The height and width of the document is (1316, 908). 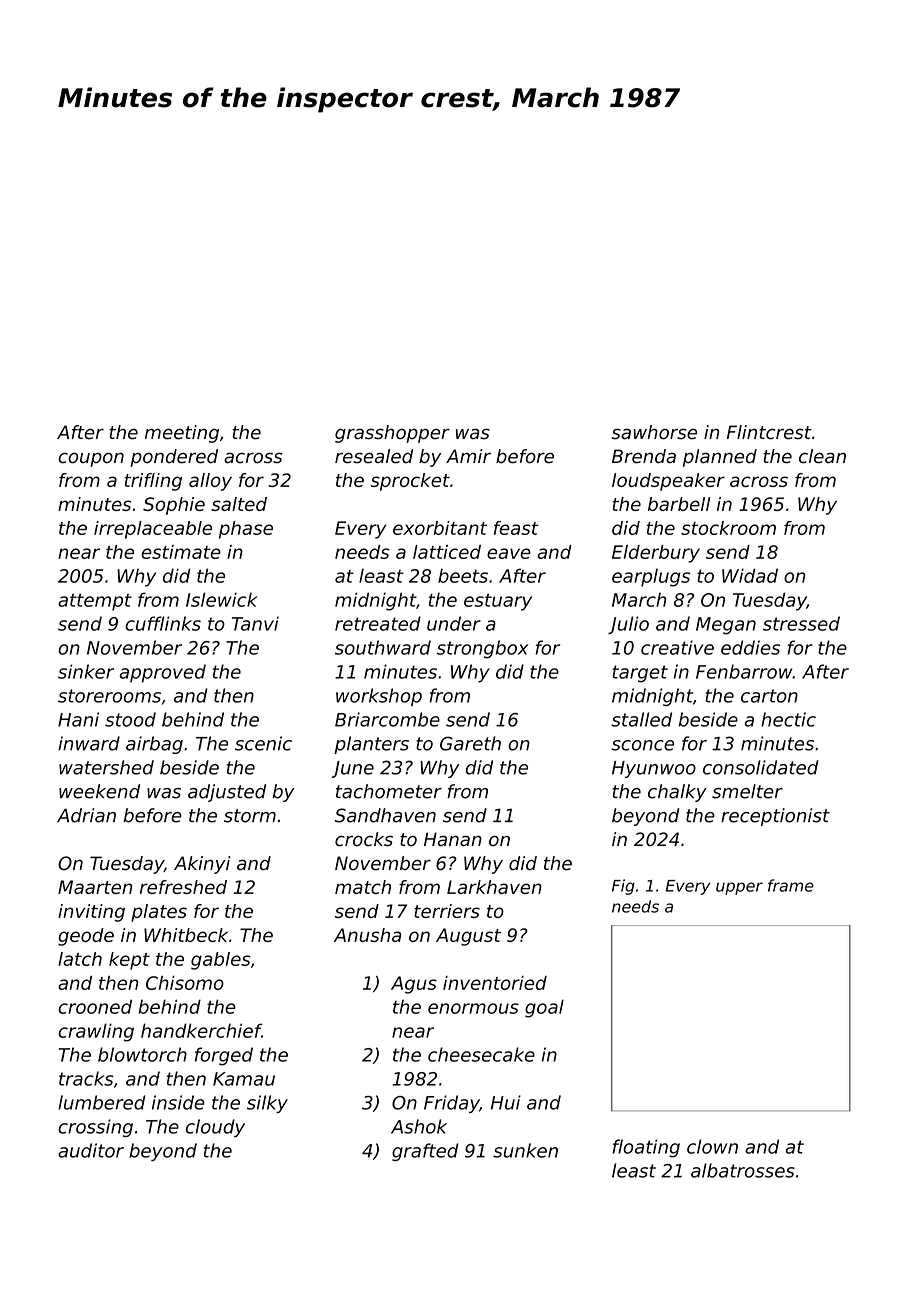 I want to click on cloudy, so click(x=215, y=1128).
